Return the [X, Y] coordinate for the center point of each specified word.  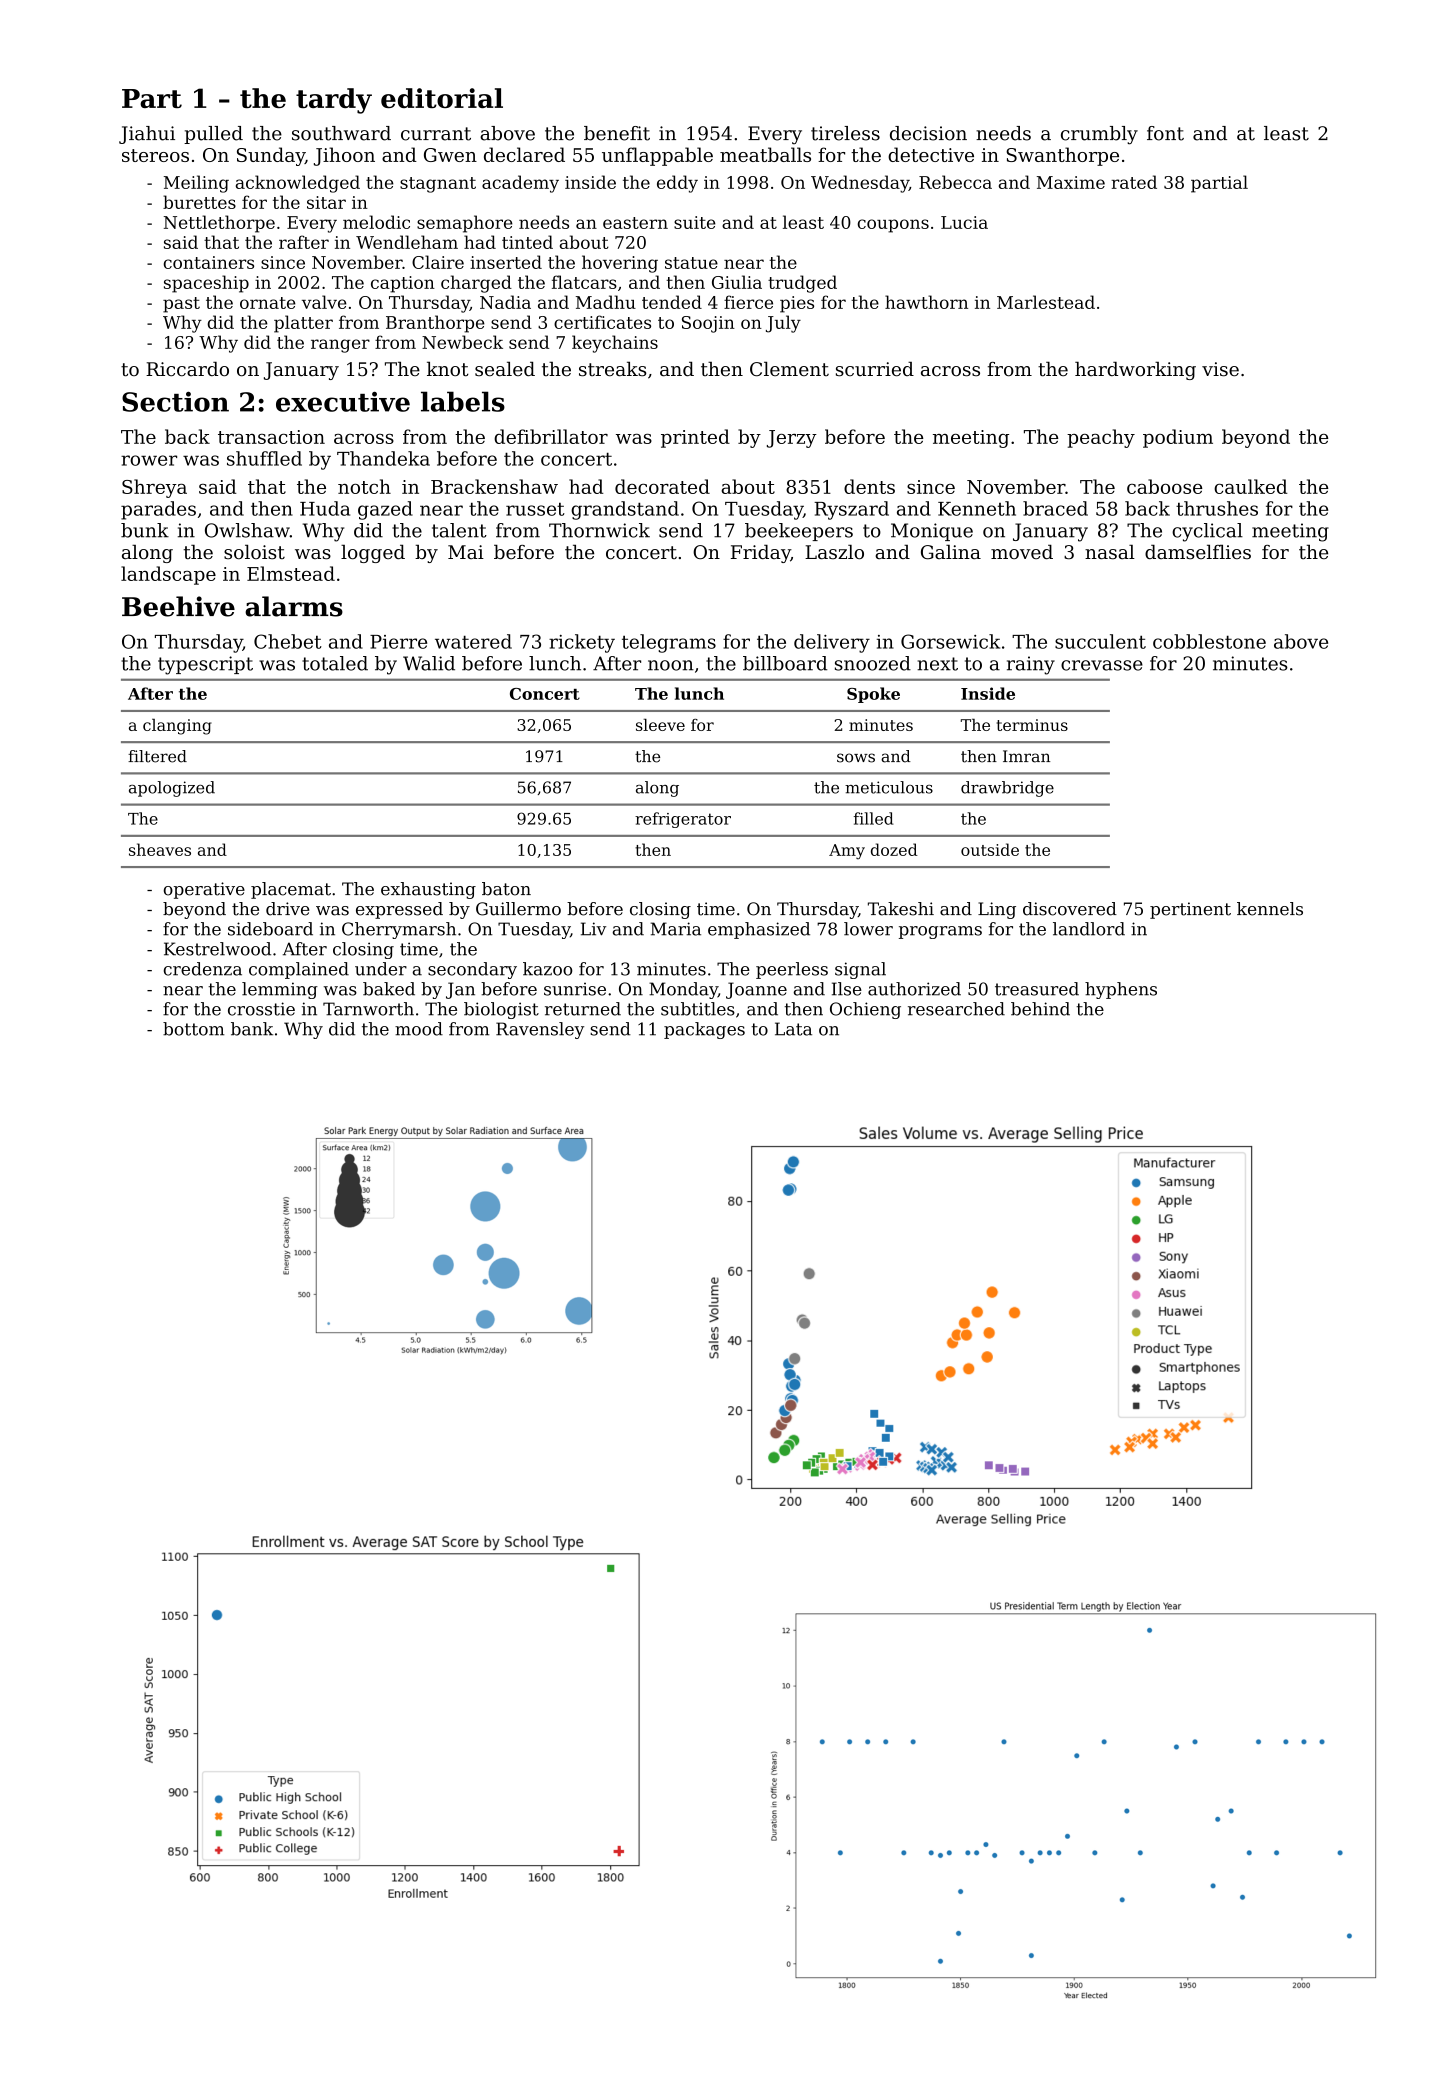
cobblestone [1209, 641]
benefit [617, 133]
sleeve [660, 725]
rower [149, 460]
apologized [172, 789]
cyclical [1207, 532]
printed [695, 438]
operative [204, 890]
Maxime [1071, 182]
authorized [914, 989]
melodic [376, 222]
